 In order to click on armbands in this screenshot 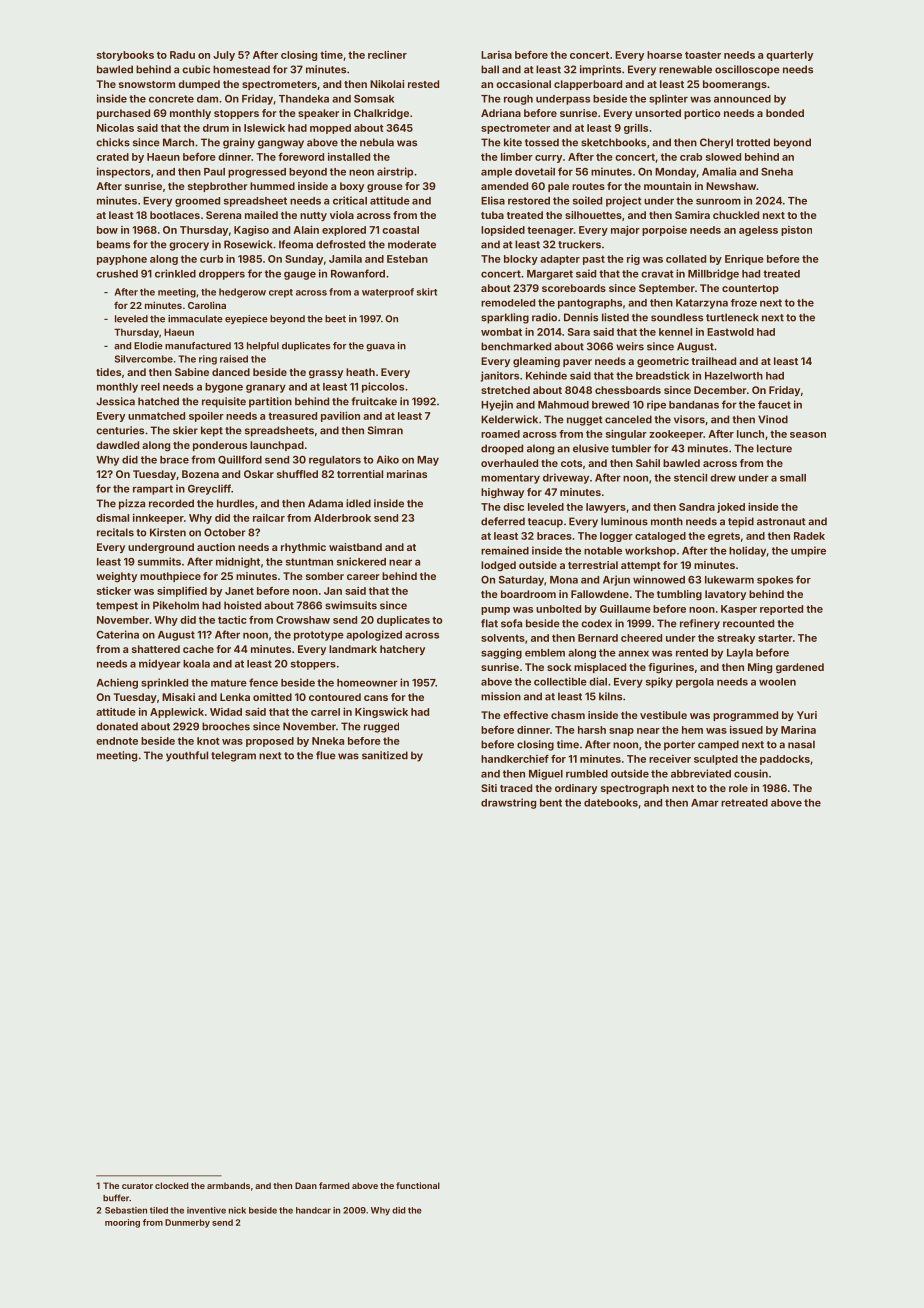, I will do `click(228, 1185)`.
